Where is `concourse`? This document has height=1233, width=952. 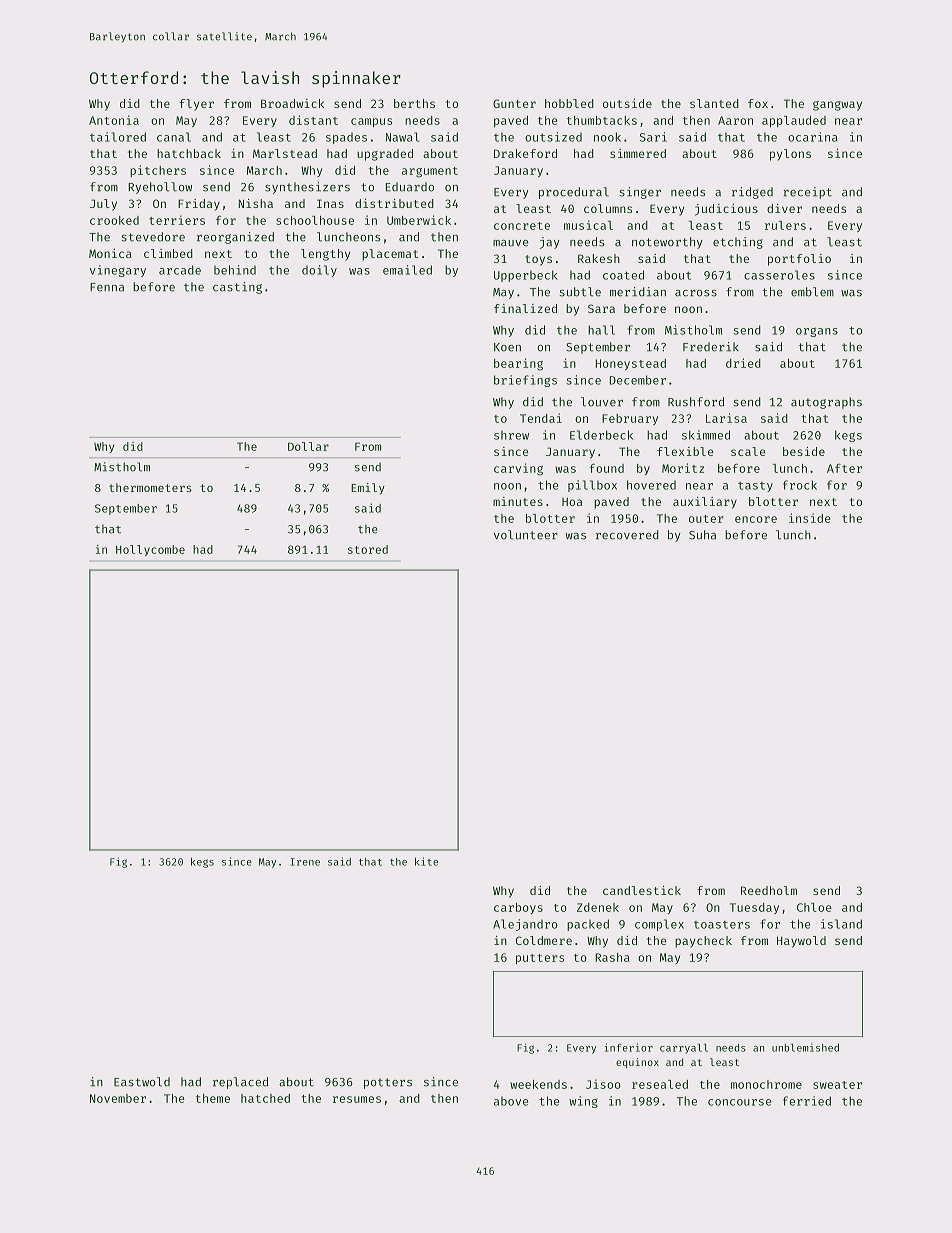 concourse is located at coordinates (739, 1102).
